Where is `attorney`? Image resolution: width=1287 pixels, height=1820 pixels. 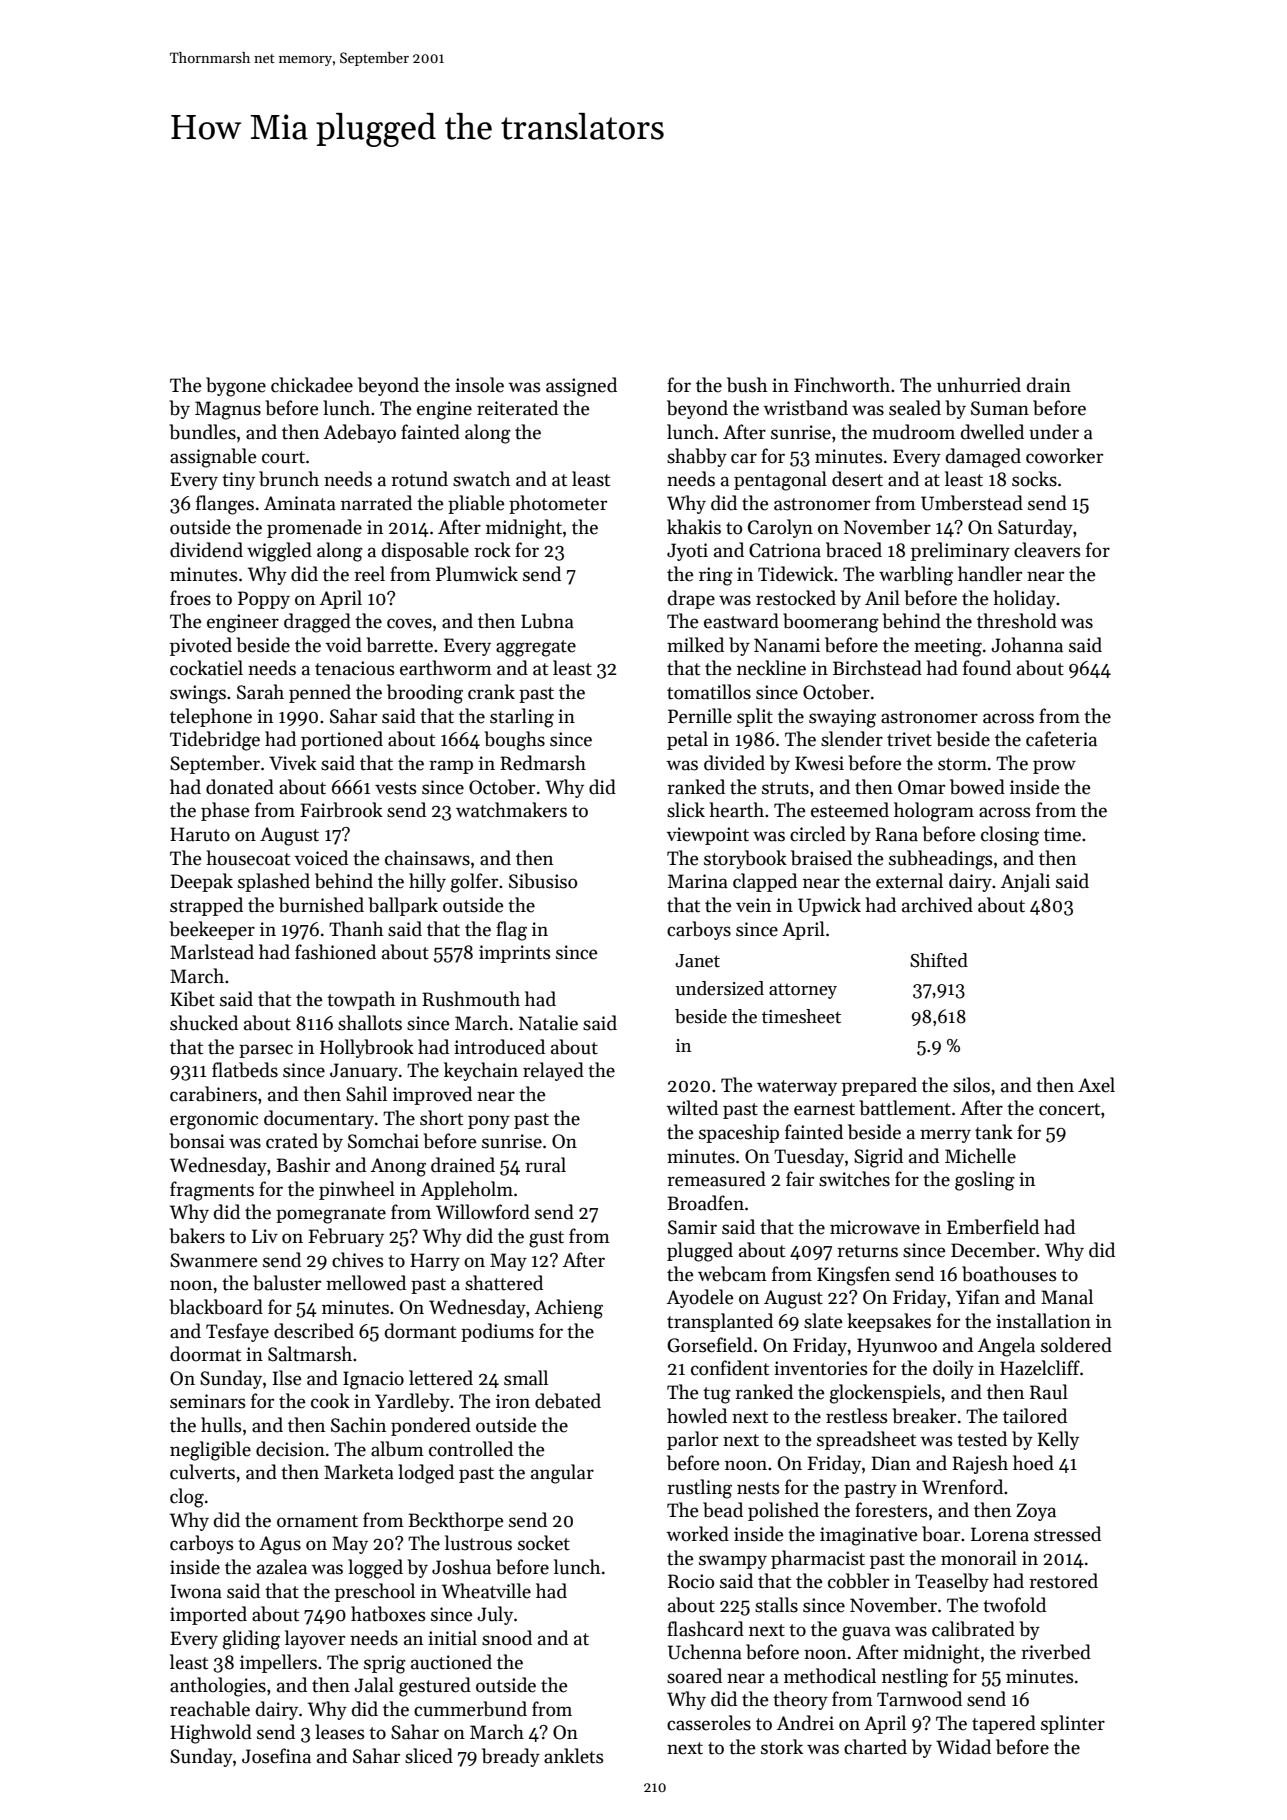 attorney is located at coordinates (803, 991).
